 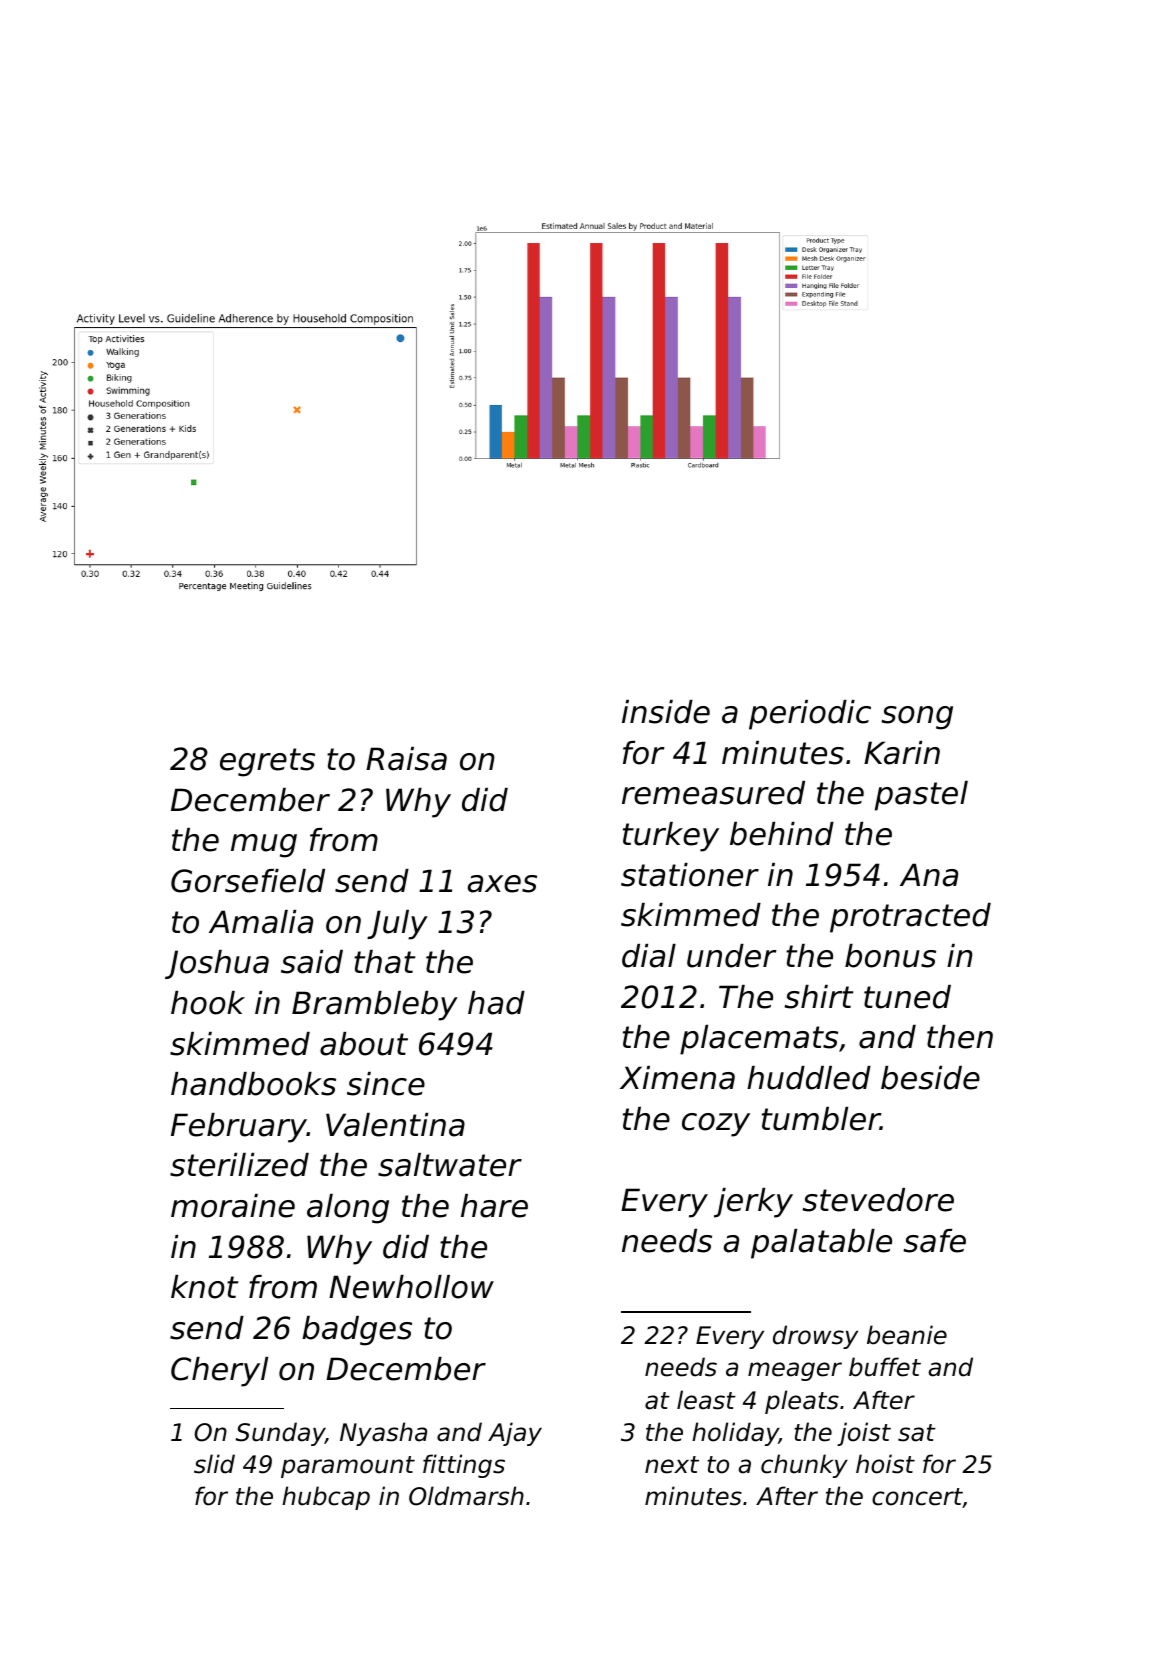 I want to click on inside, so click(x=666, y=712).
